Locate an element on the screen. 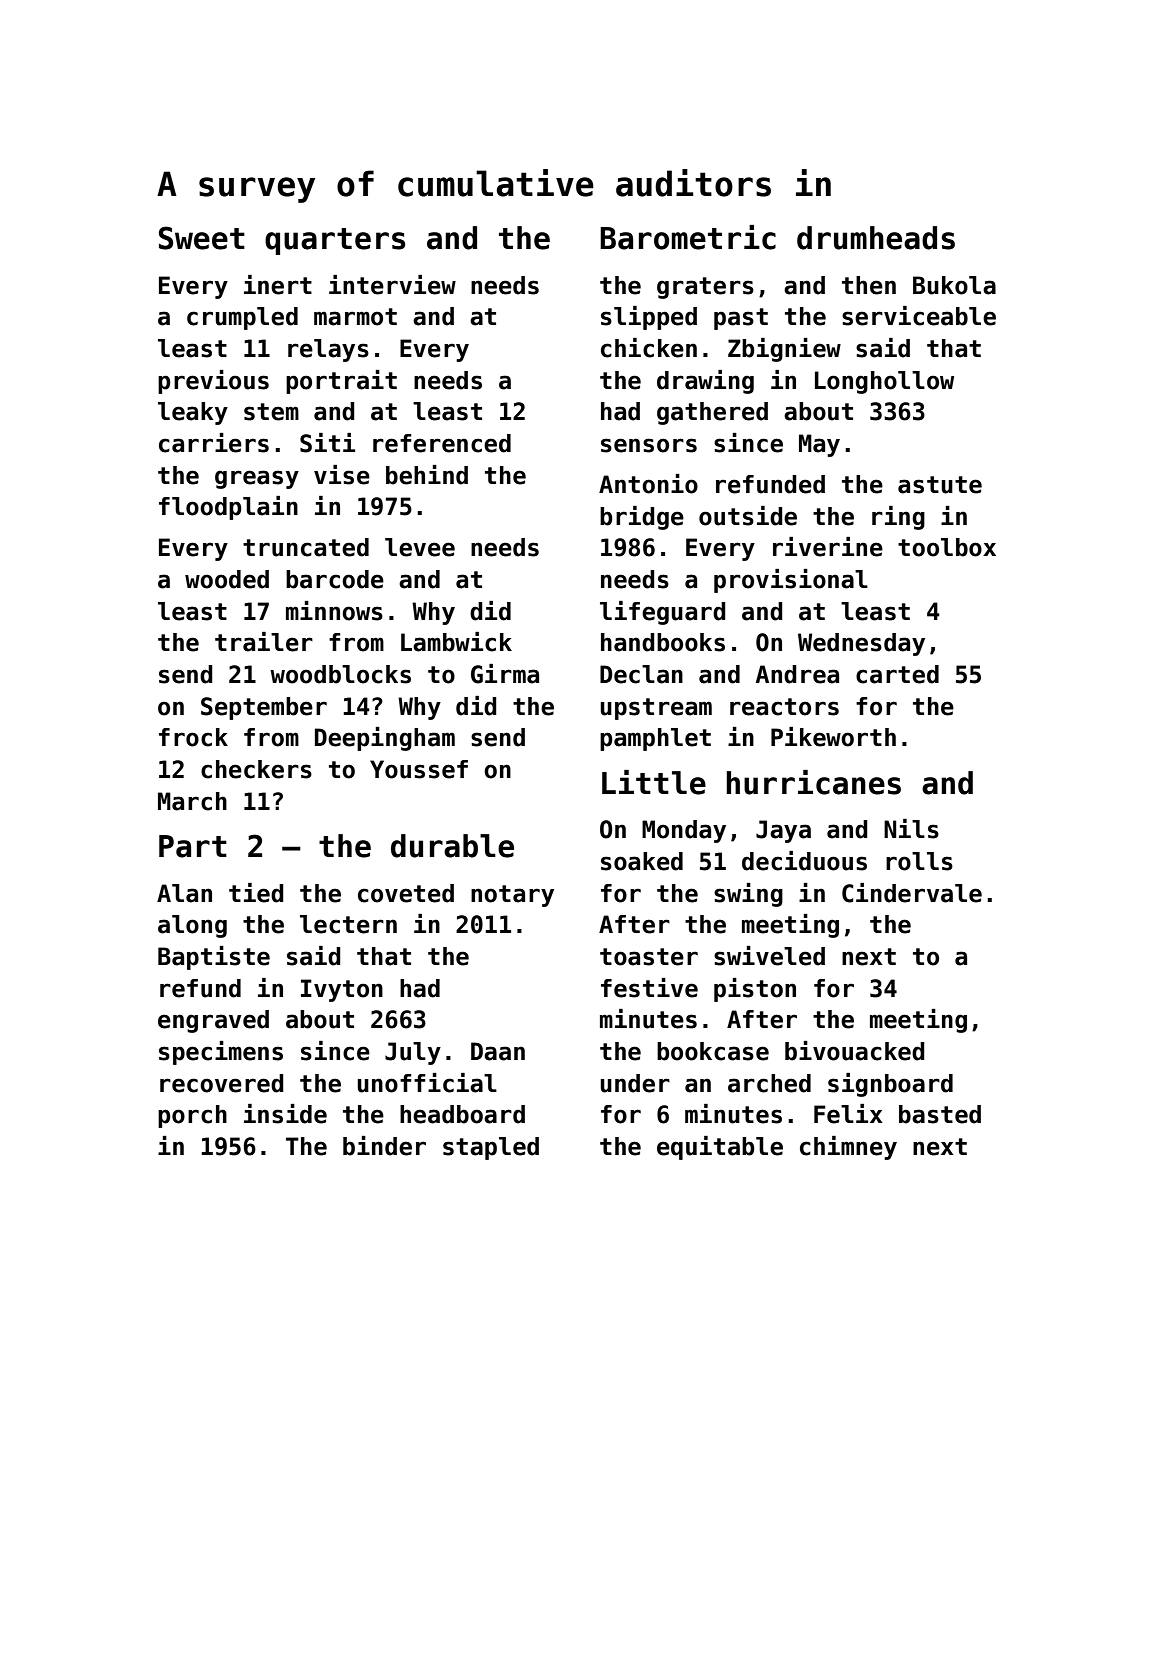  Deepingham is located at coordinates (385, 739).
